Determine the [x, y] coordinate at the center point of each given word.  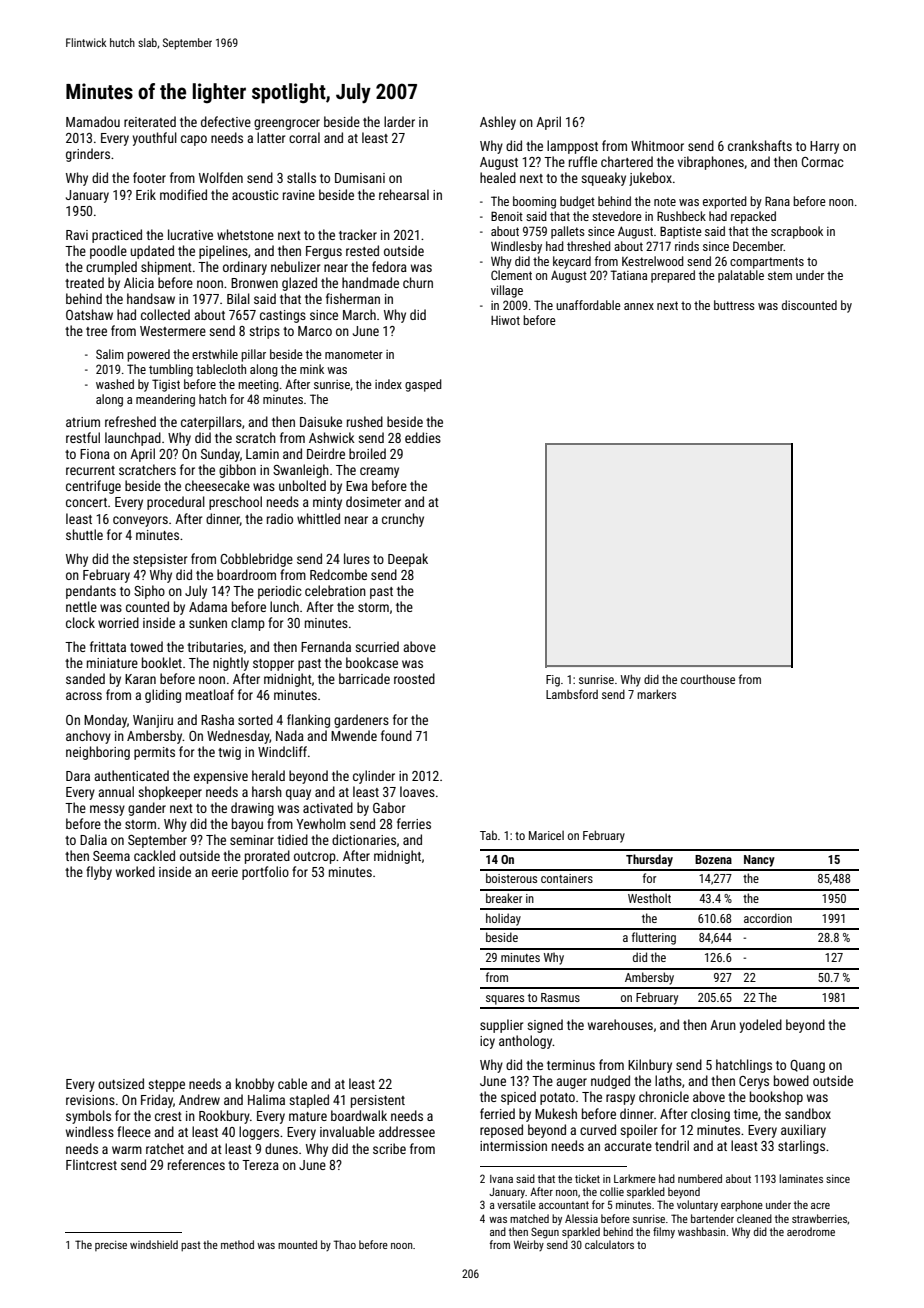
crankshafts [760, 145]
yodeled [760, 1026]
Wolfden [221, 177]
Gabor [389, 807]
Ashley [498, 123]
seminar [252, 840]
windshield [154, 1244]
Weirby [529, 1245]
